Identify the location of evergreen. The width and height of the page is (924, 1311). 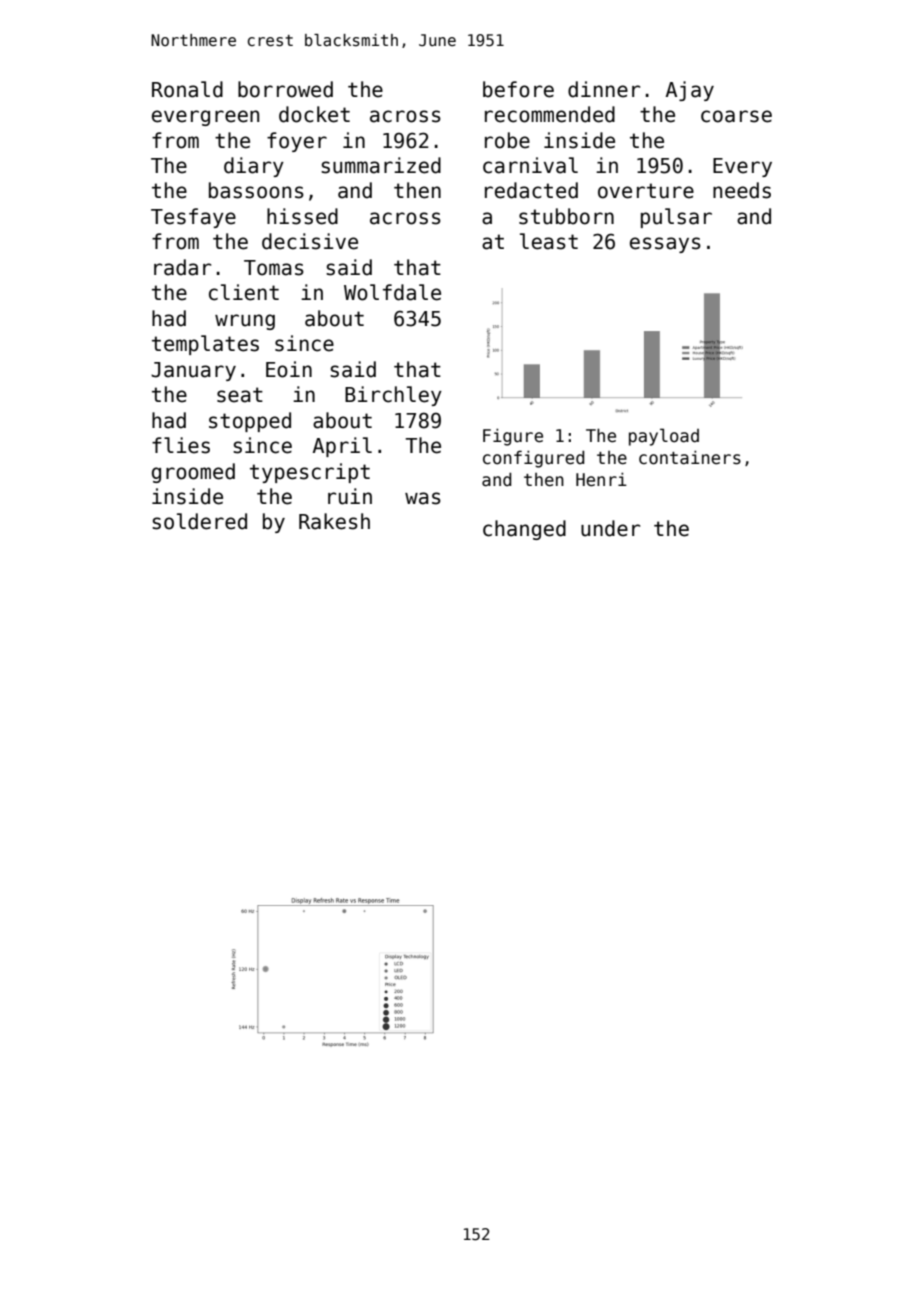
(205, 118).
